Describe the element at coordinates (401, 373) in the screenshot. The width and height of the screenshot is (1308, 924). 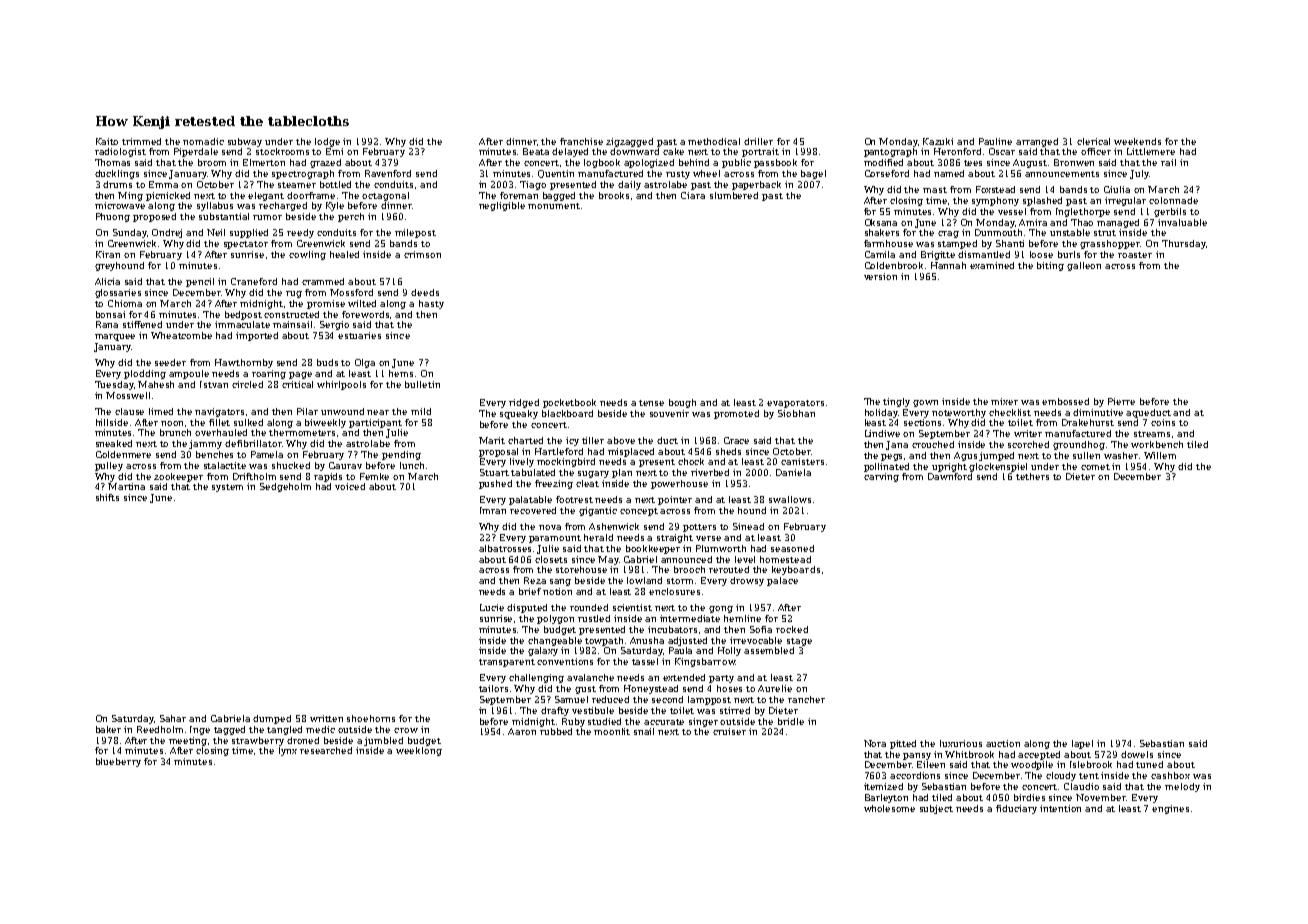
I see `hems` at that location.
